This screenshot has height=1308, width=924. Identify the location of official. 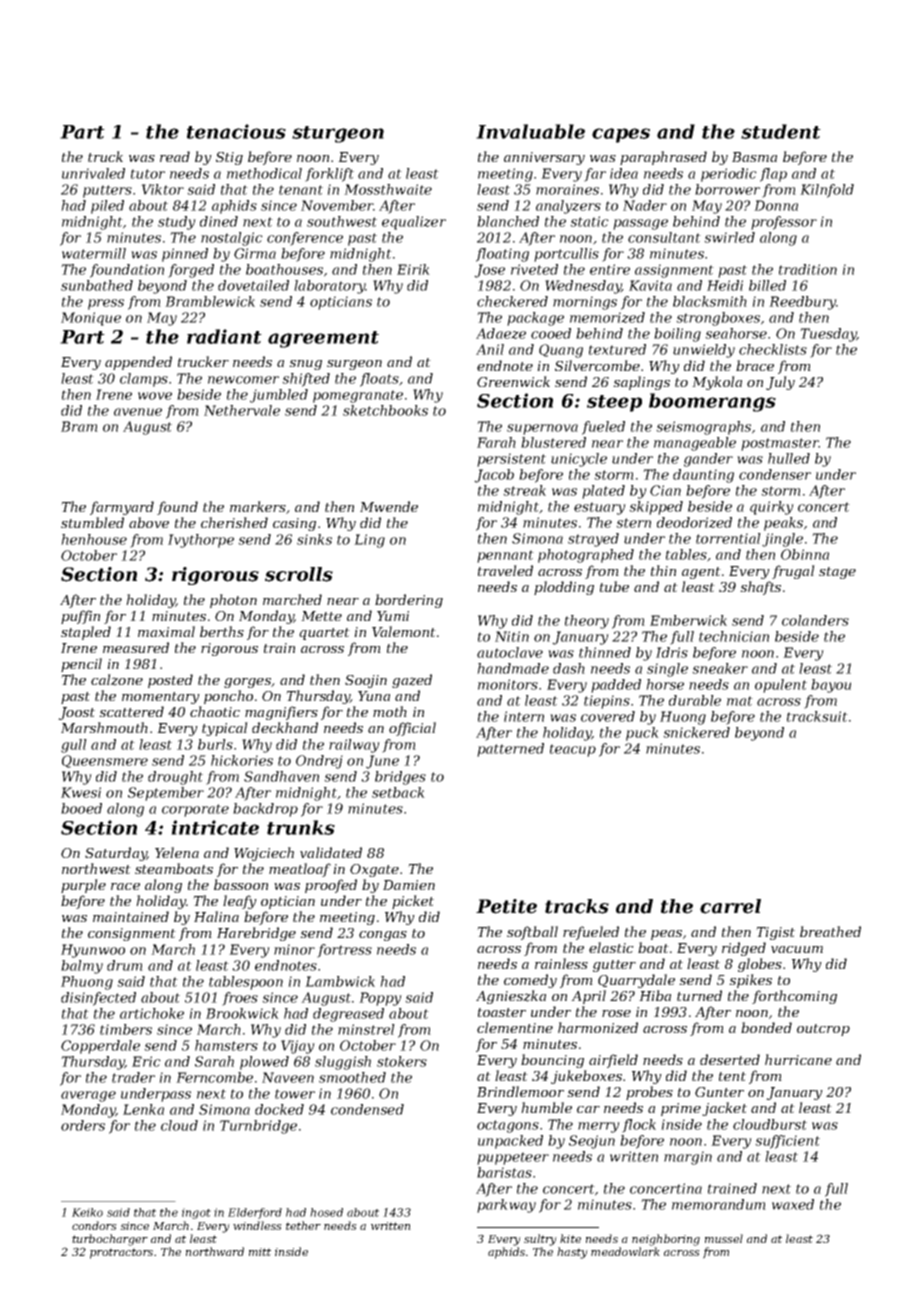
(412, 729).
